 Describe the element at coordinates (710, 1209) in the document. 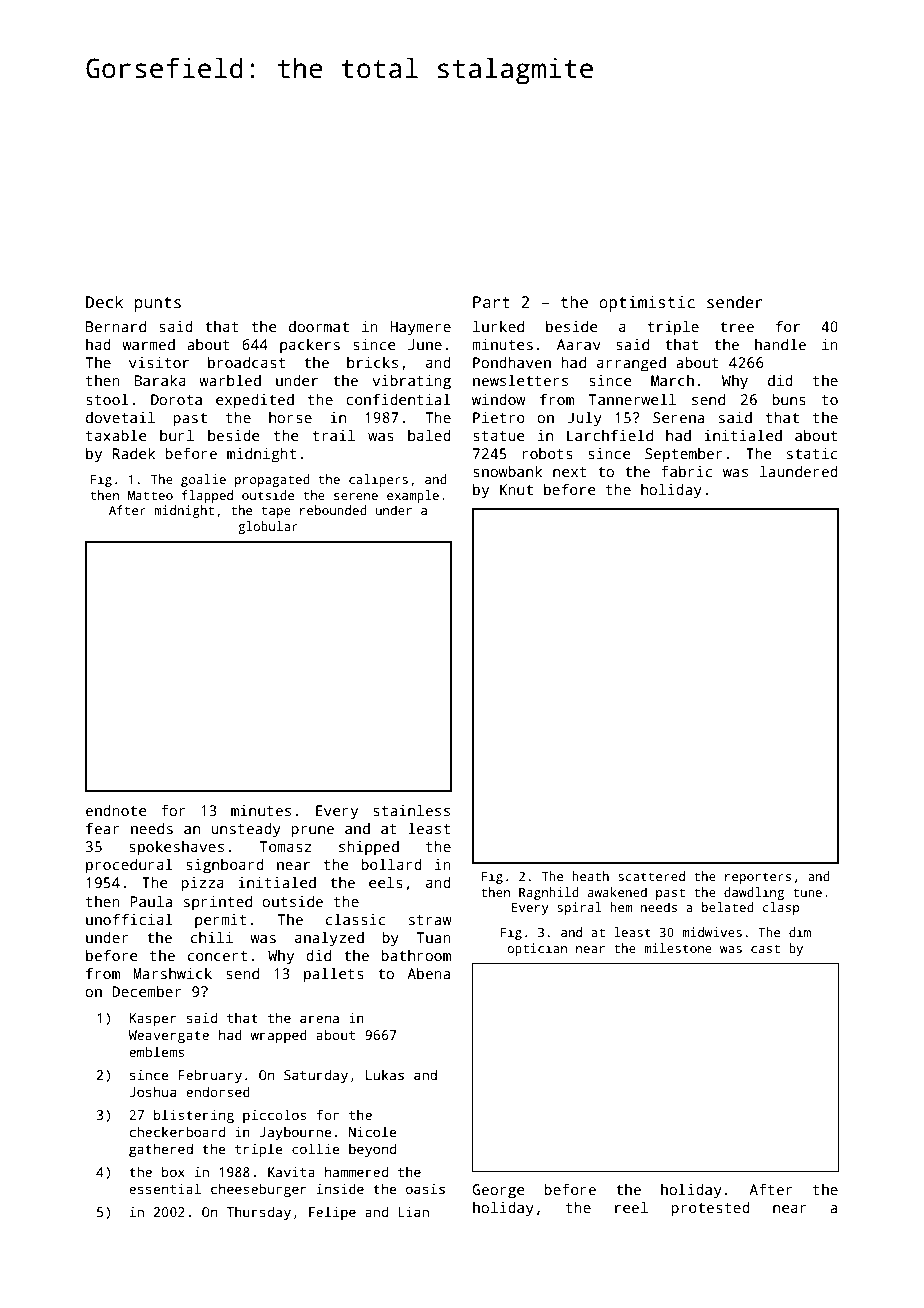

I see `protested` at that location.
